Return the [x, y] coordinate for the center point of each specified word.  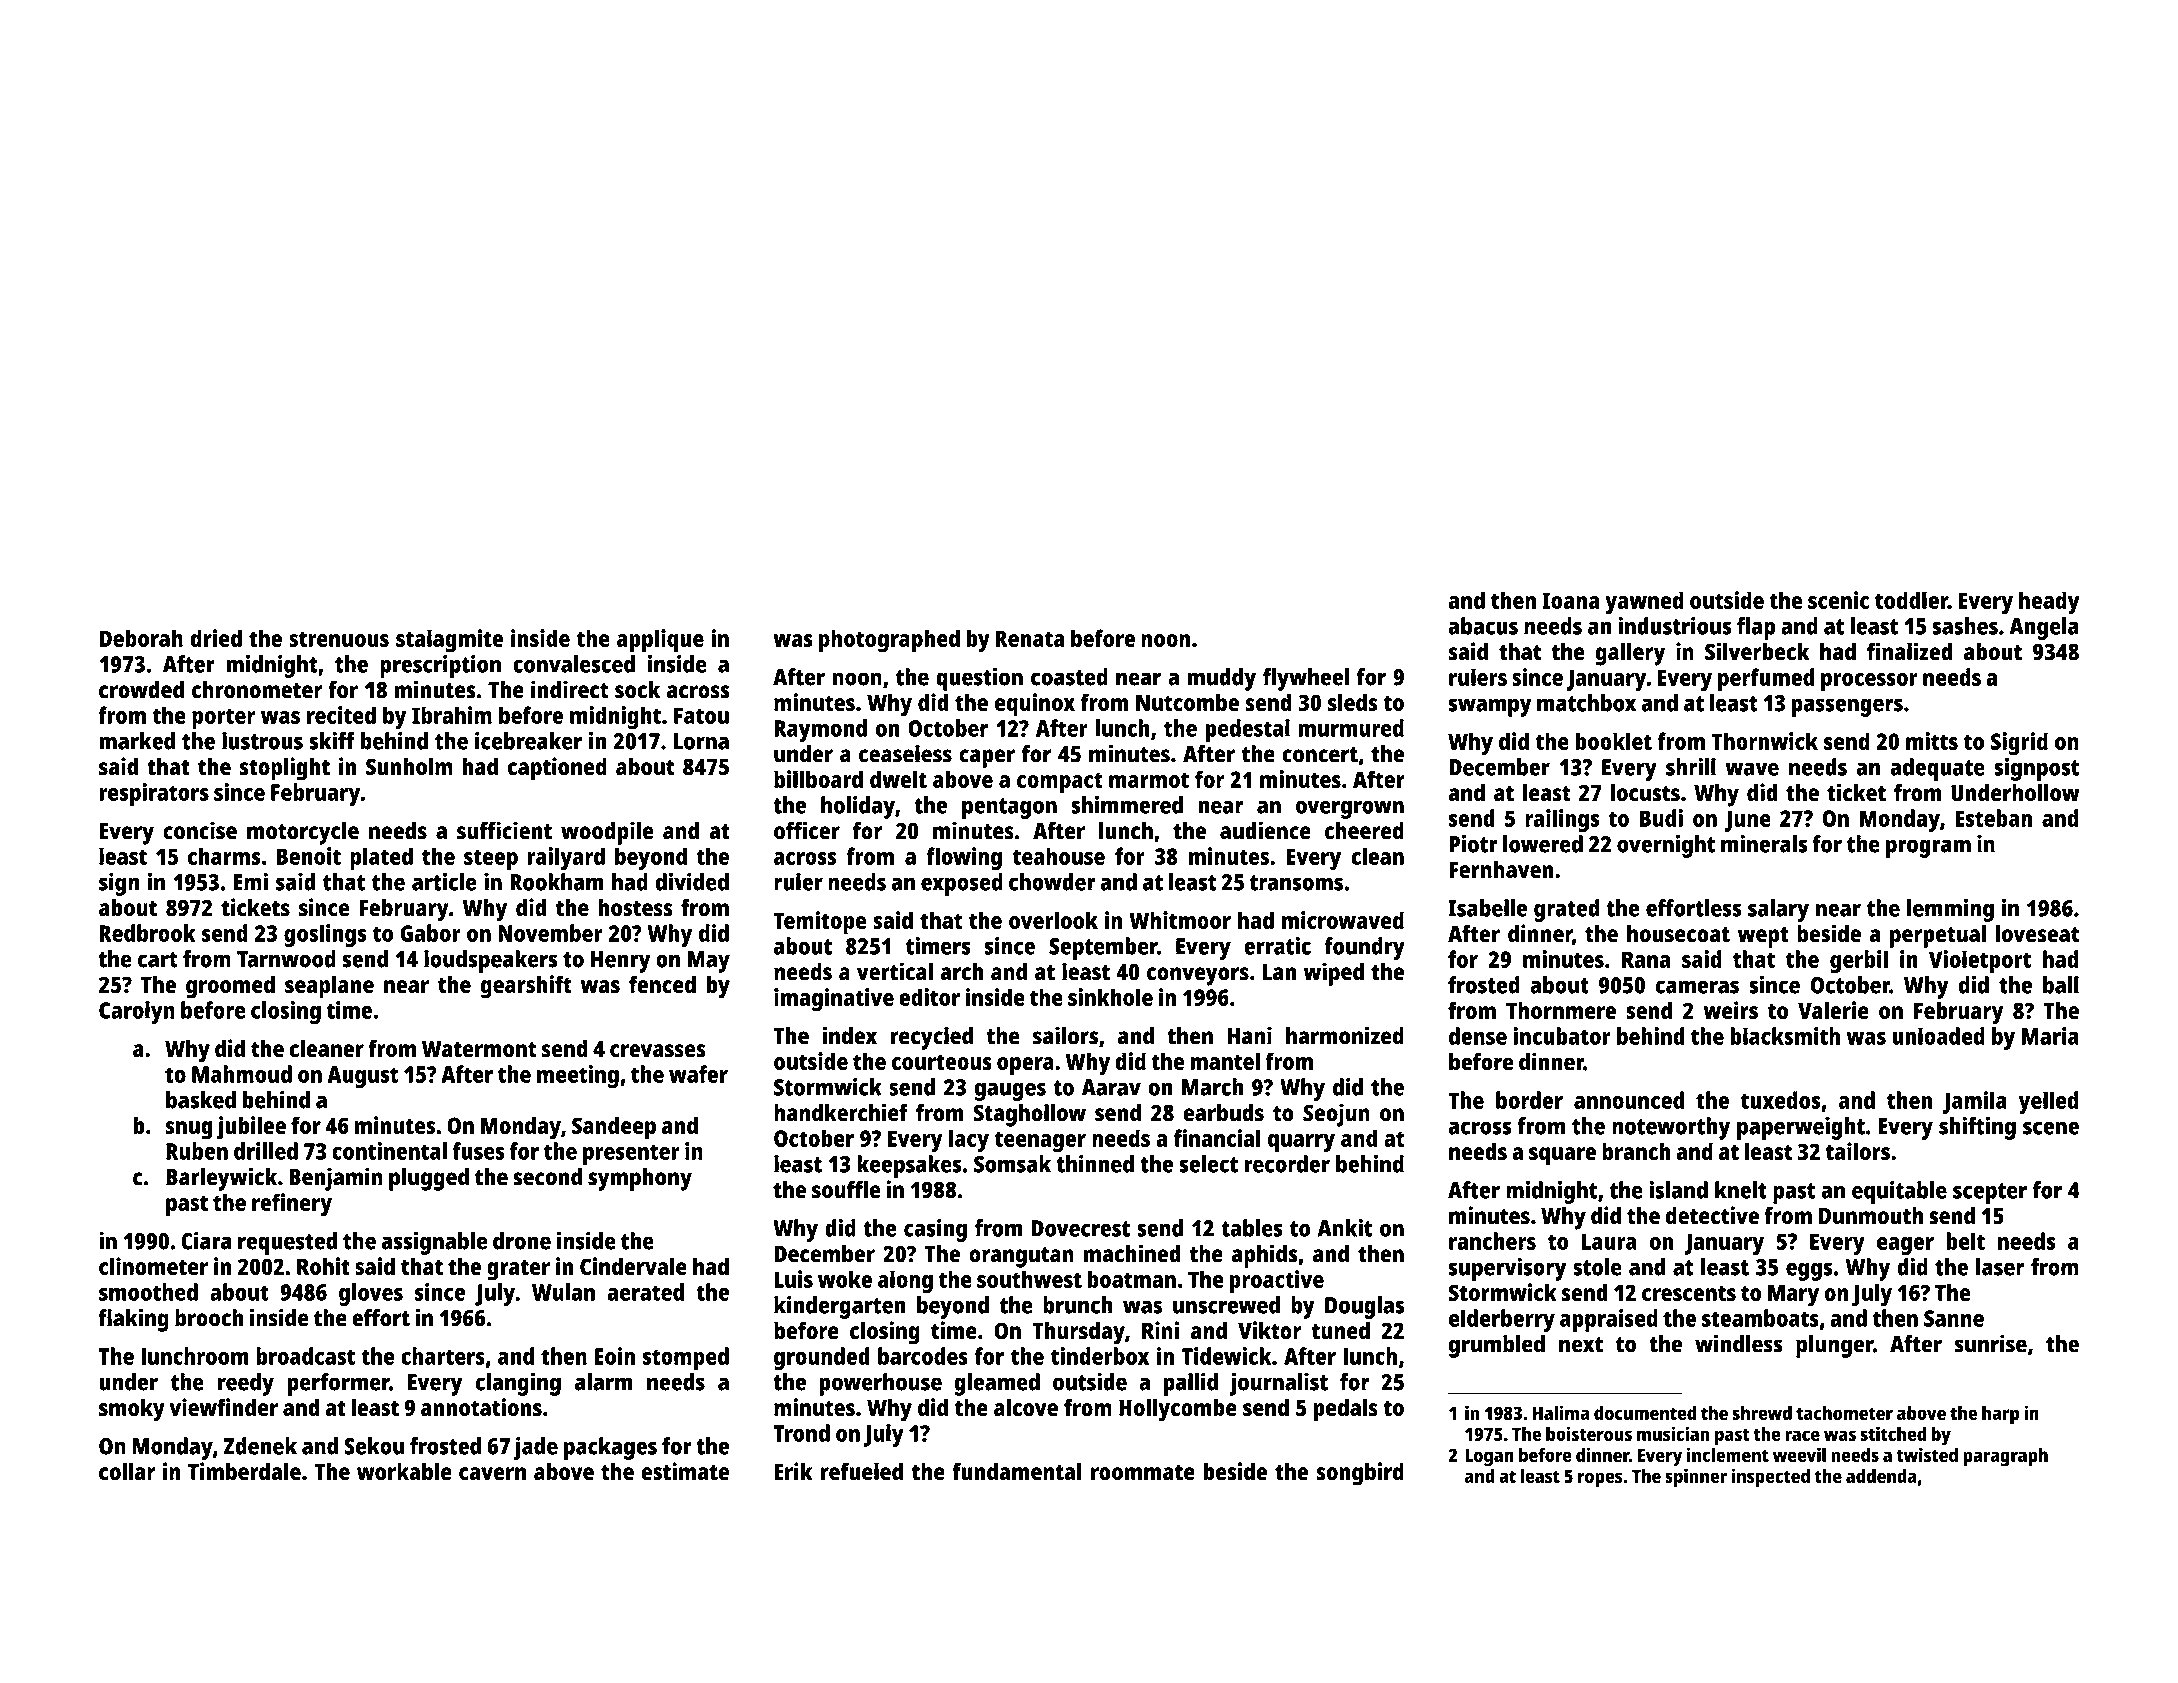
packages [610, 1448]
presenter [631, 1154]
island [1678, 1190]
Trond [801, 1433]
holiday [858, 807]
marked [137, 741]
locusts [1645, 792]
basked [201, 1100]
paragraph [2005, 1457]
